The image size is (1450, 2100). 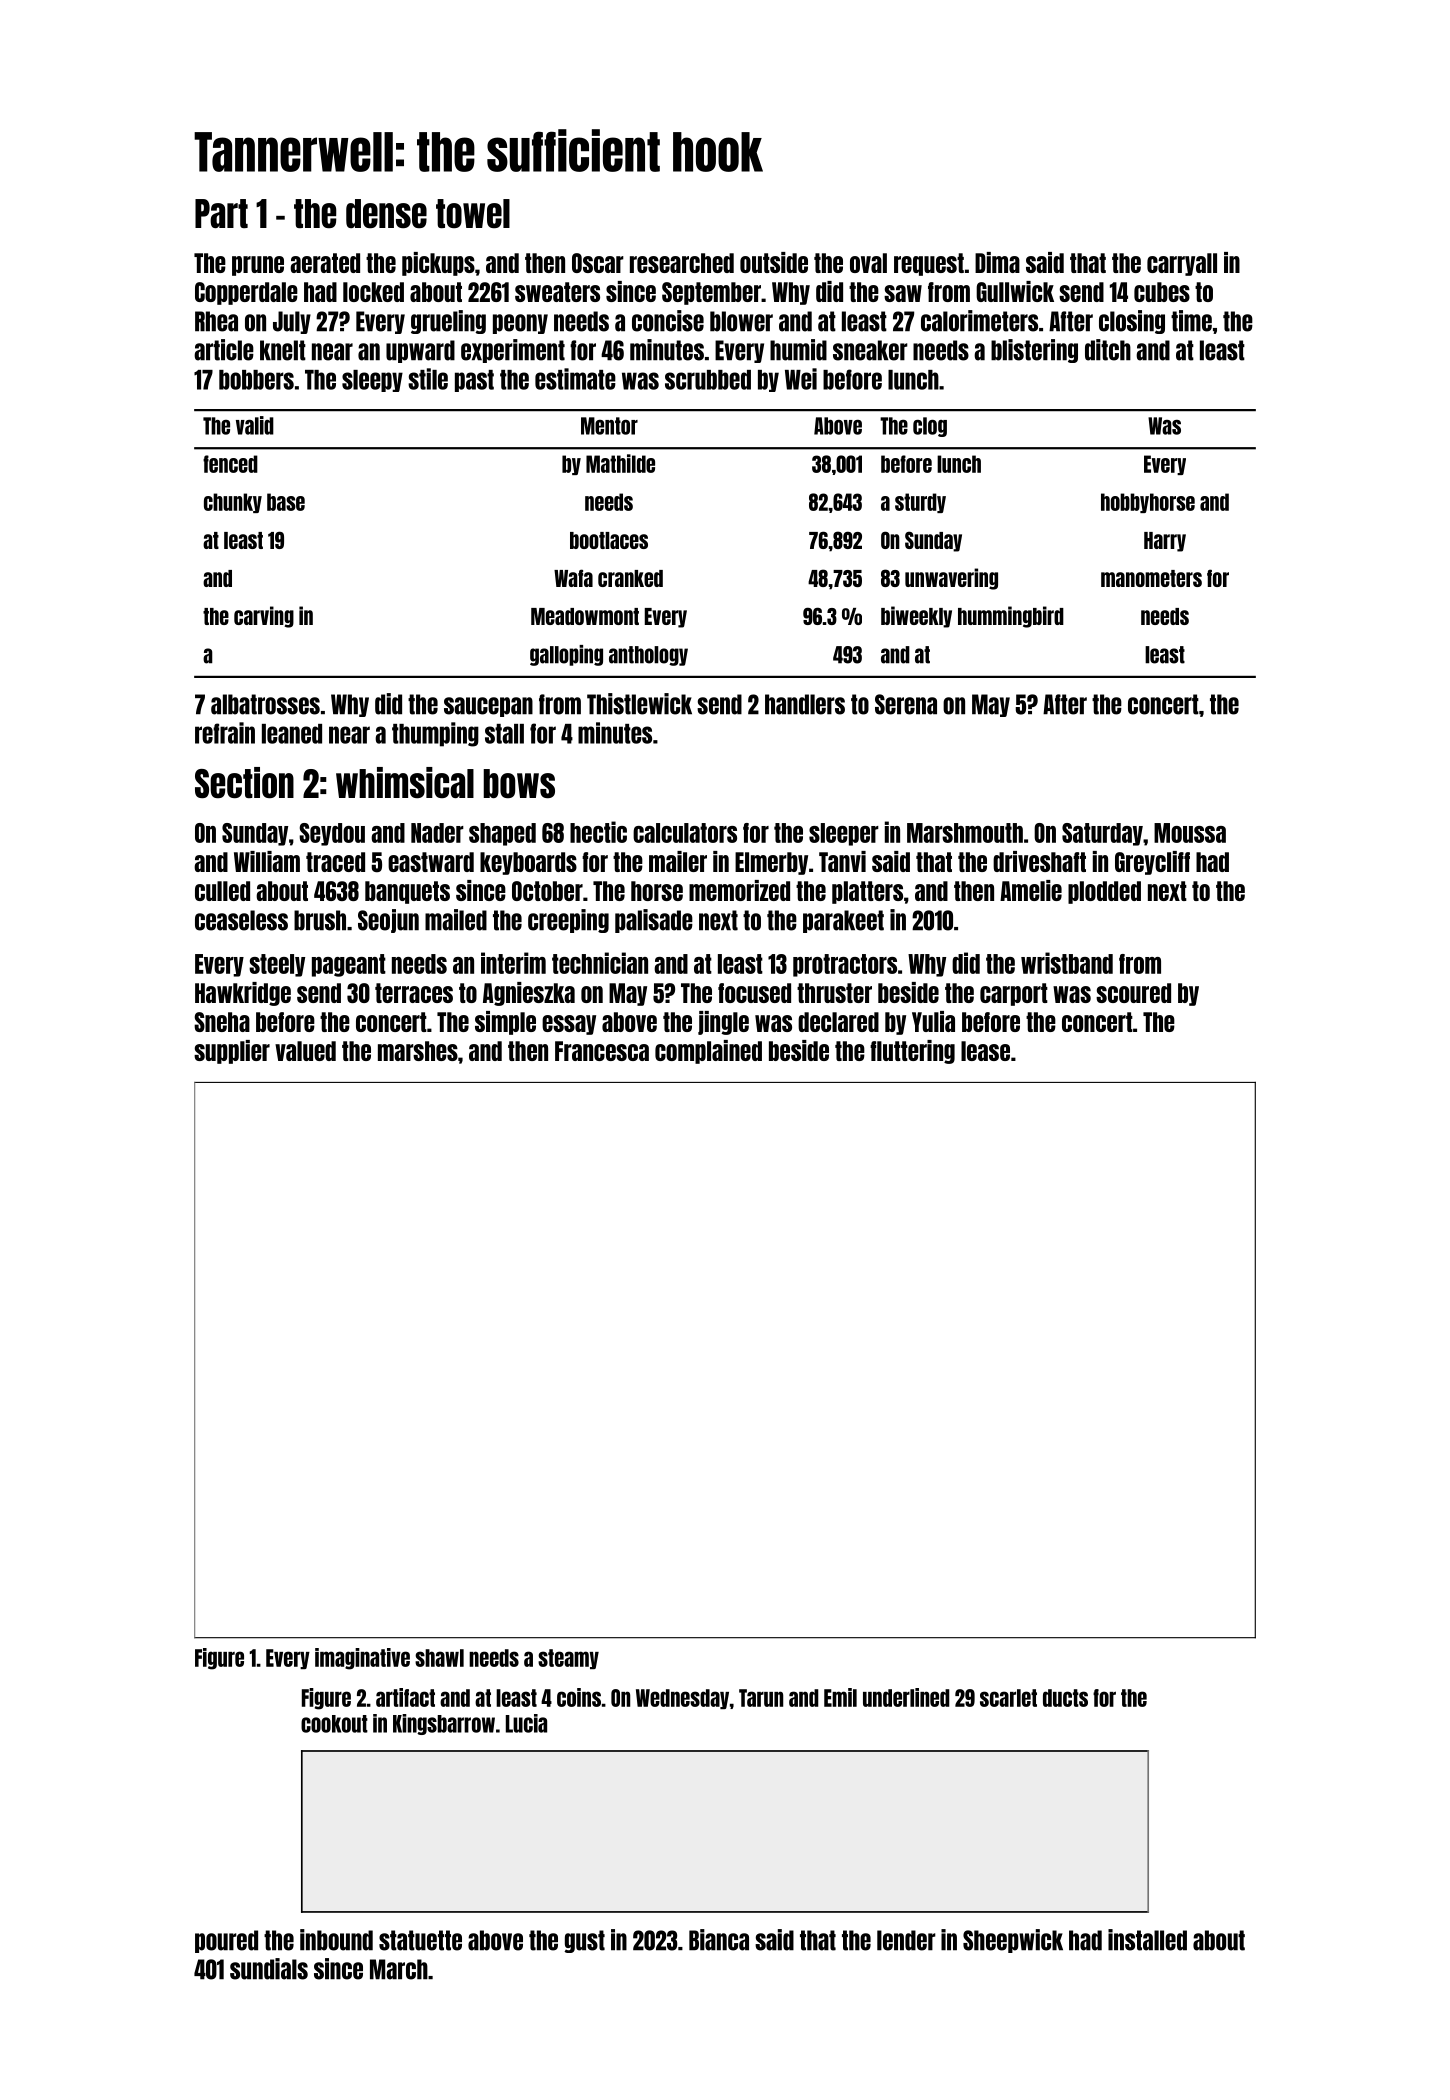 What do you see at coordinates (761, 1698) in the document?
I see `Tarun` at bounding box center [761, 1698].
